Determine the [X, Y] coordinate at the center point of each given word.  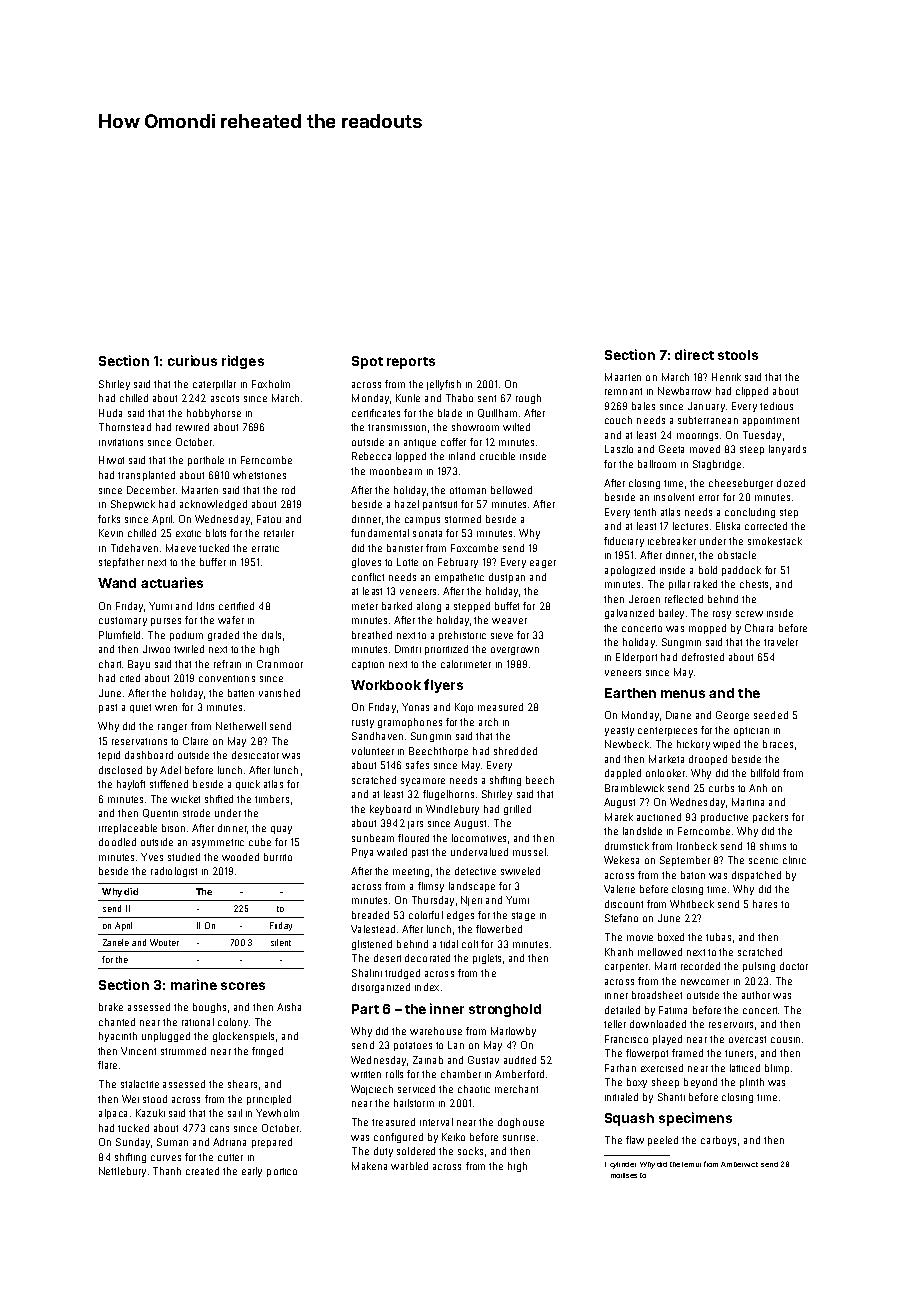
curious [192, 360]
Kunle [408, 398]
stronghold [505, 1010]
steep [752, 450]
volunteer [373, 751]
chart [110, 664]
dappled [623, 774]
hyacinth [118, 1037]
